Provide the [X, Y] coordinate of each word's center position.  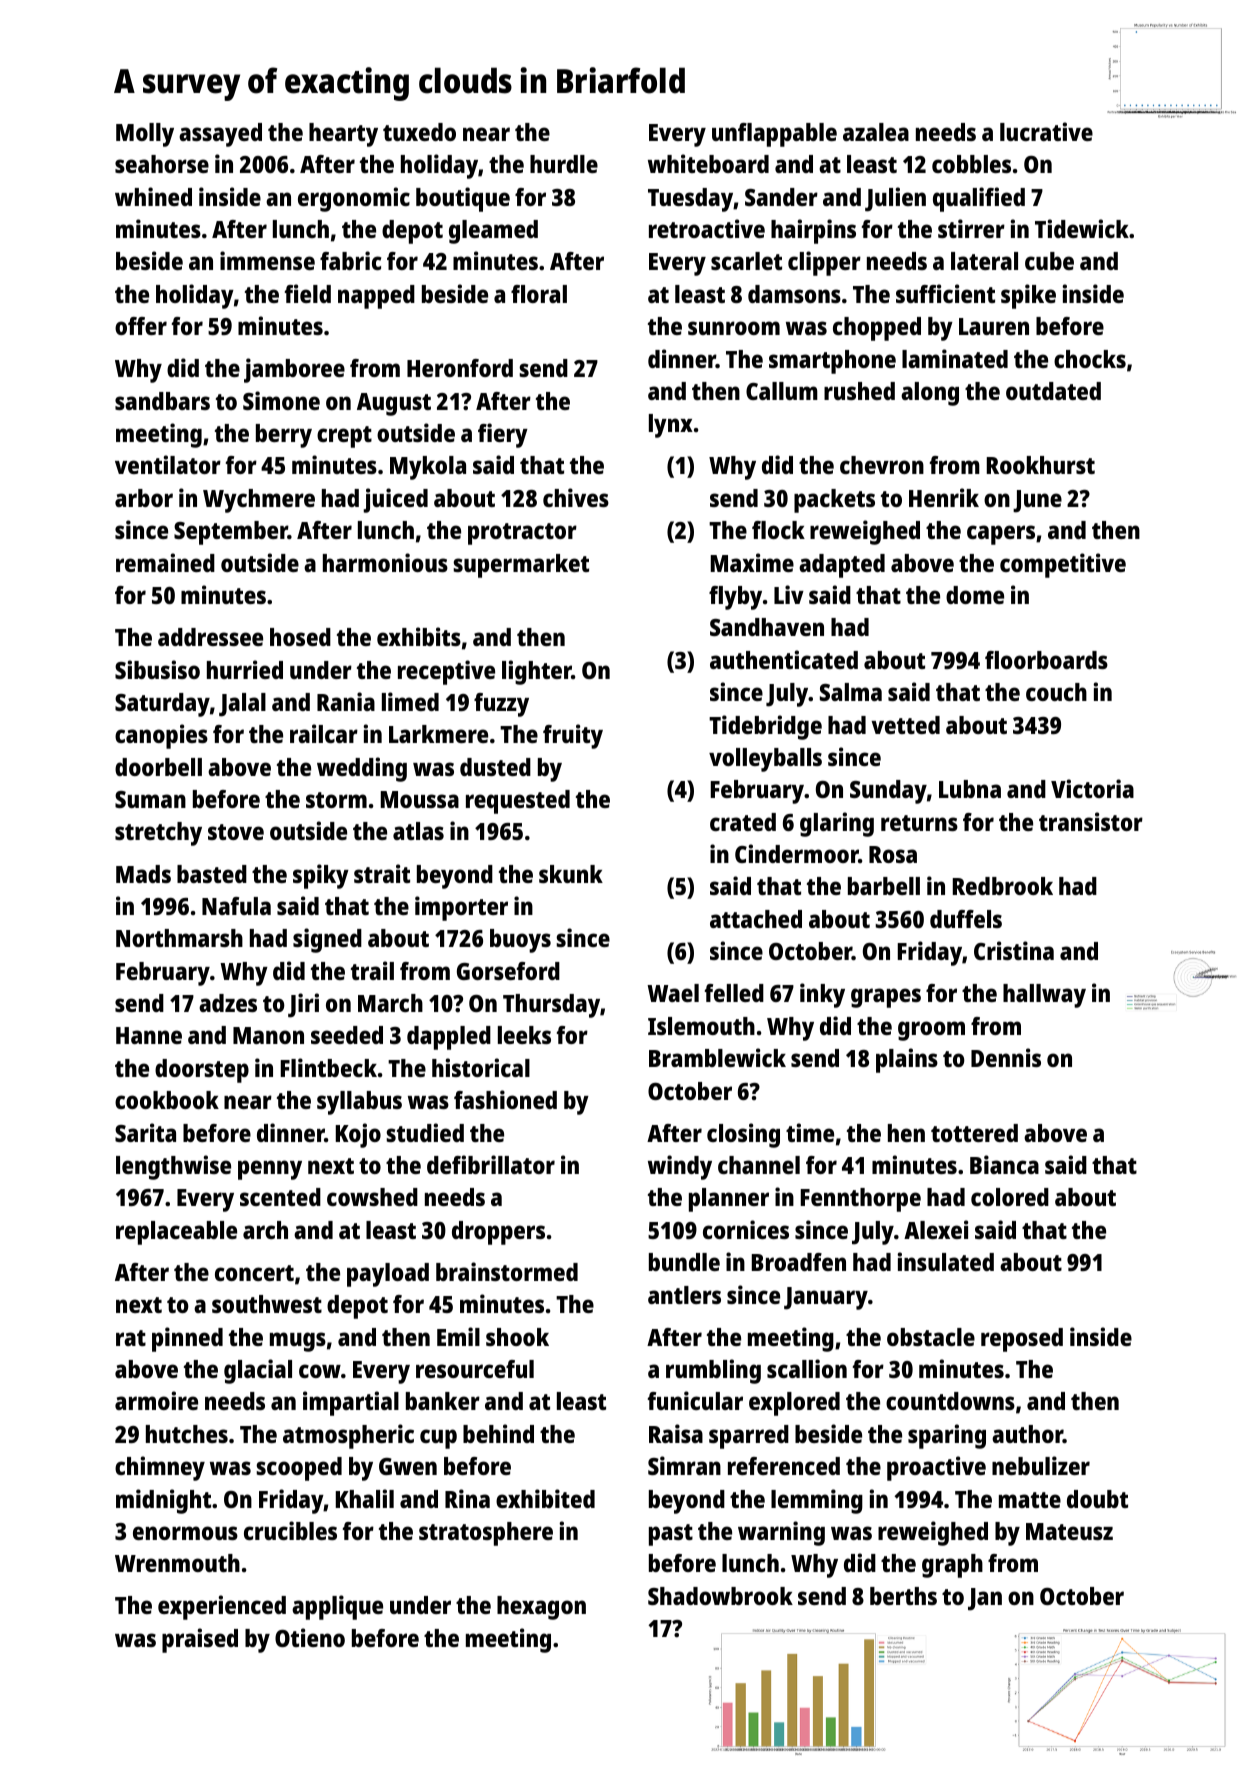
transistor [1091, 821]
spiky [321, 876]
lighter [537, 672]
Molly [145, 135]
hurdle [564, 164]
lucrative [1046, 131]
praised [200, 1640]
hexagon [541, 1608]
